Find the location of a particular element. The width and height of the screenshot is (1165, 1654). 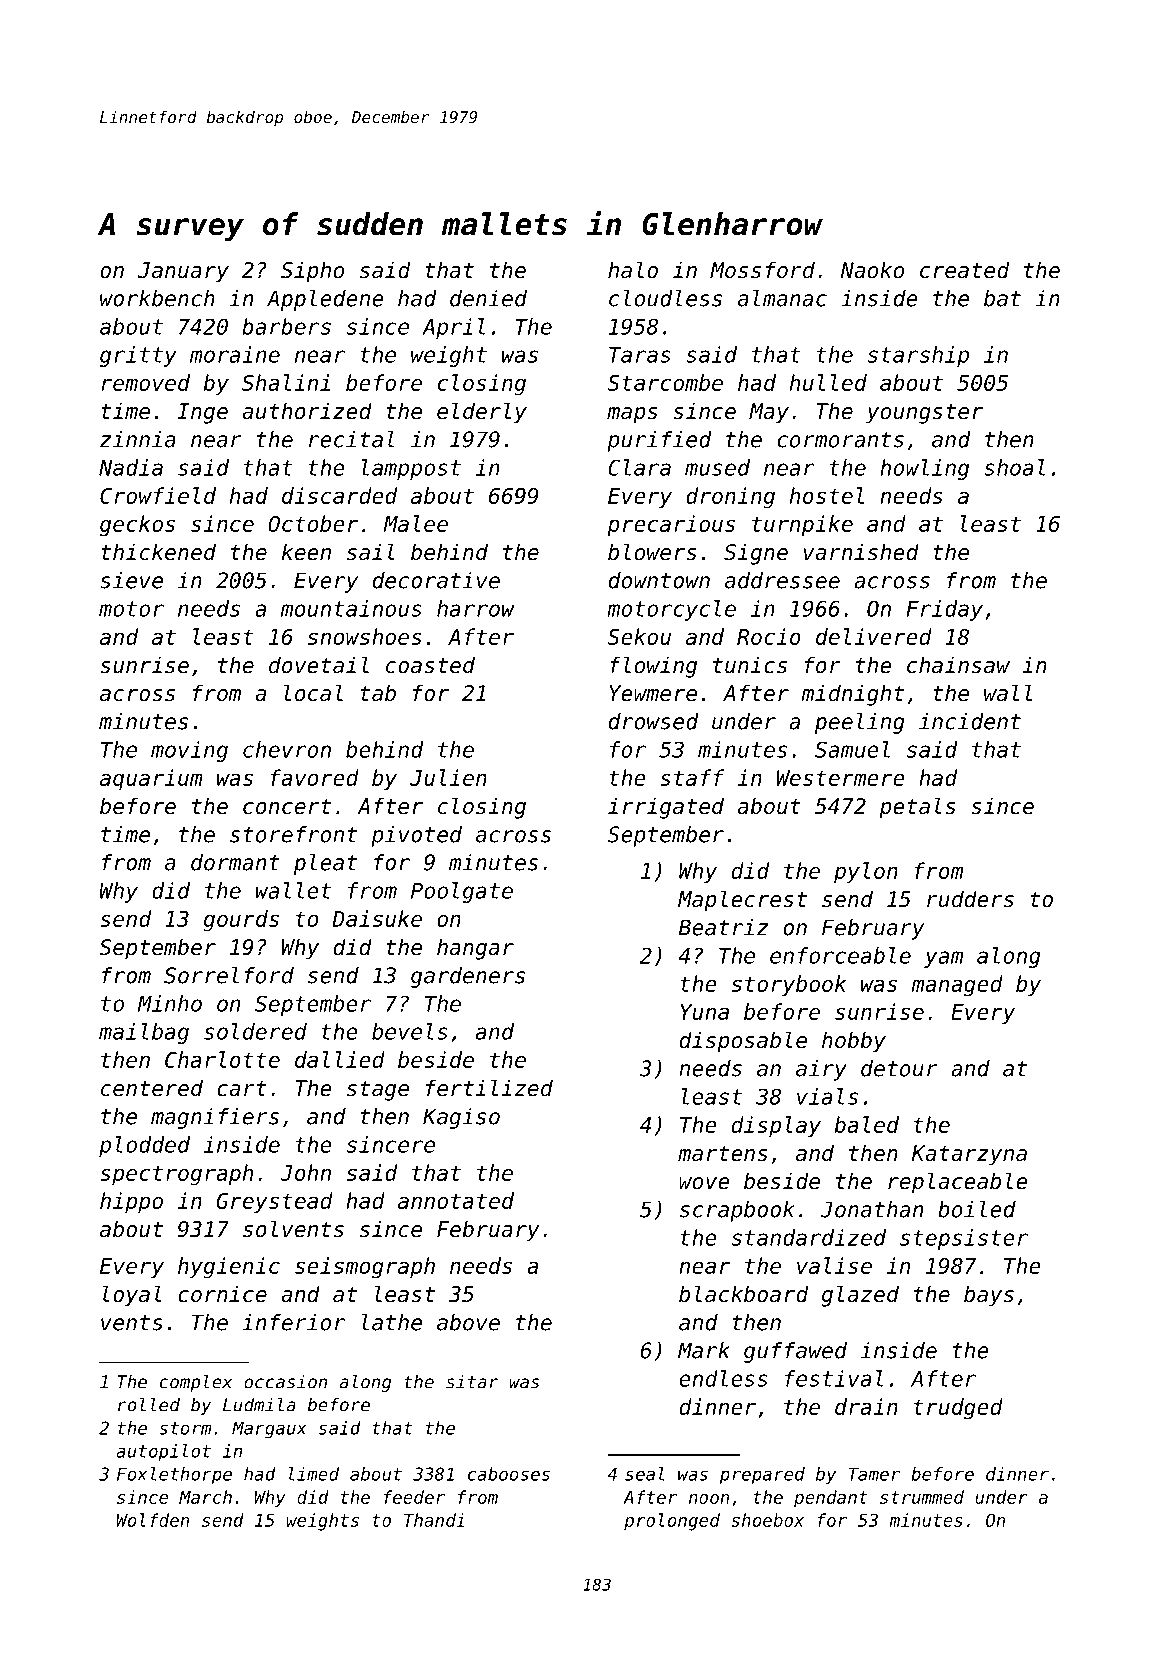

created is located at coordinates (964, 270).
